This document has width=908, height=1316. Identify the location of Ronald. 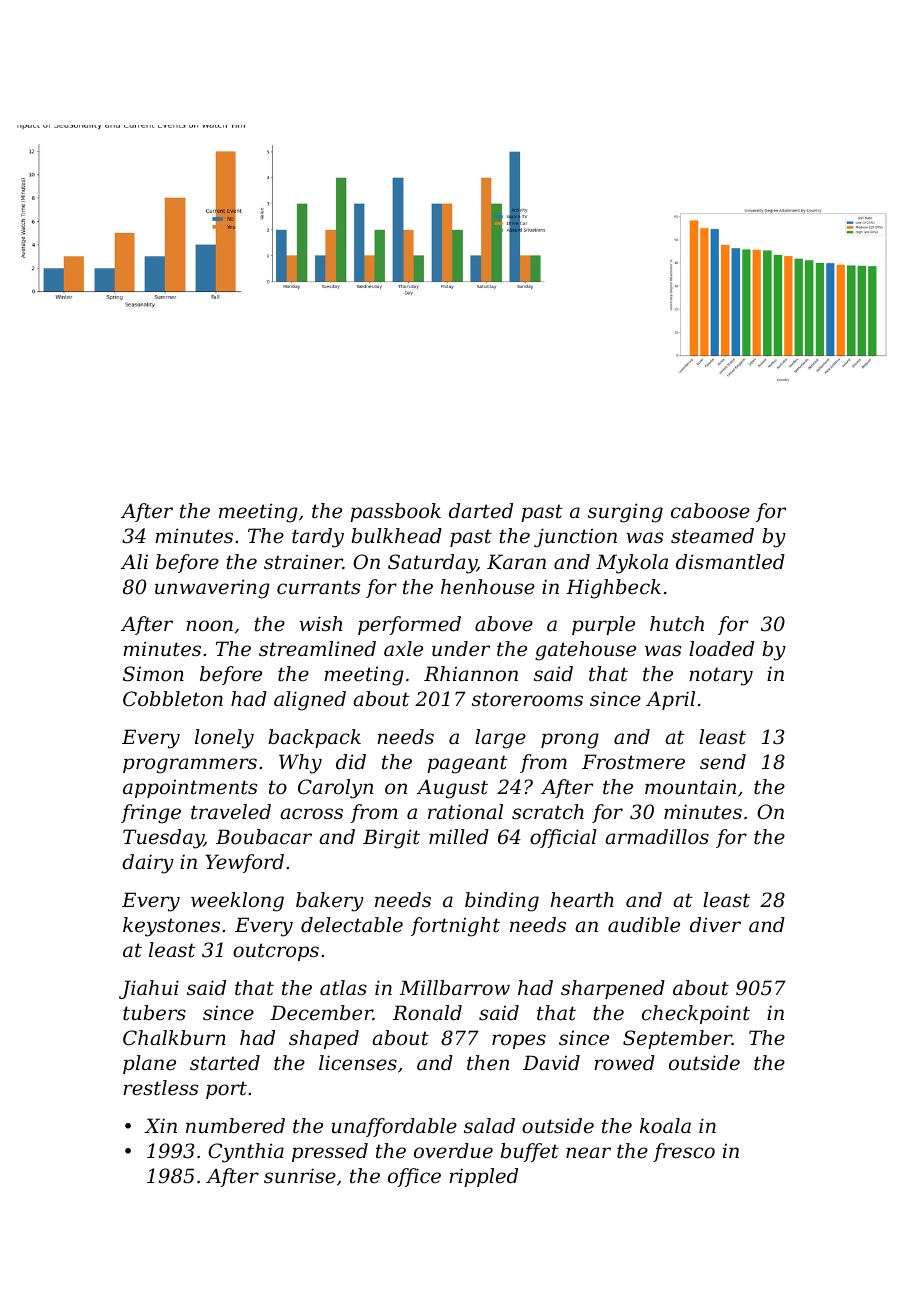
(427, 1013).
